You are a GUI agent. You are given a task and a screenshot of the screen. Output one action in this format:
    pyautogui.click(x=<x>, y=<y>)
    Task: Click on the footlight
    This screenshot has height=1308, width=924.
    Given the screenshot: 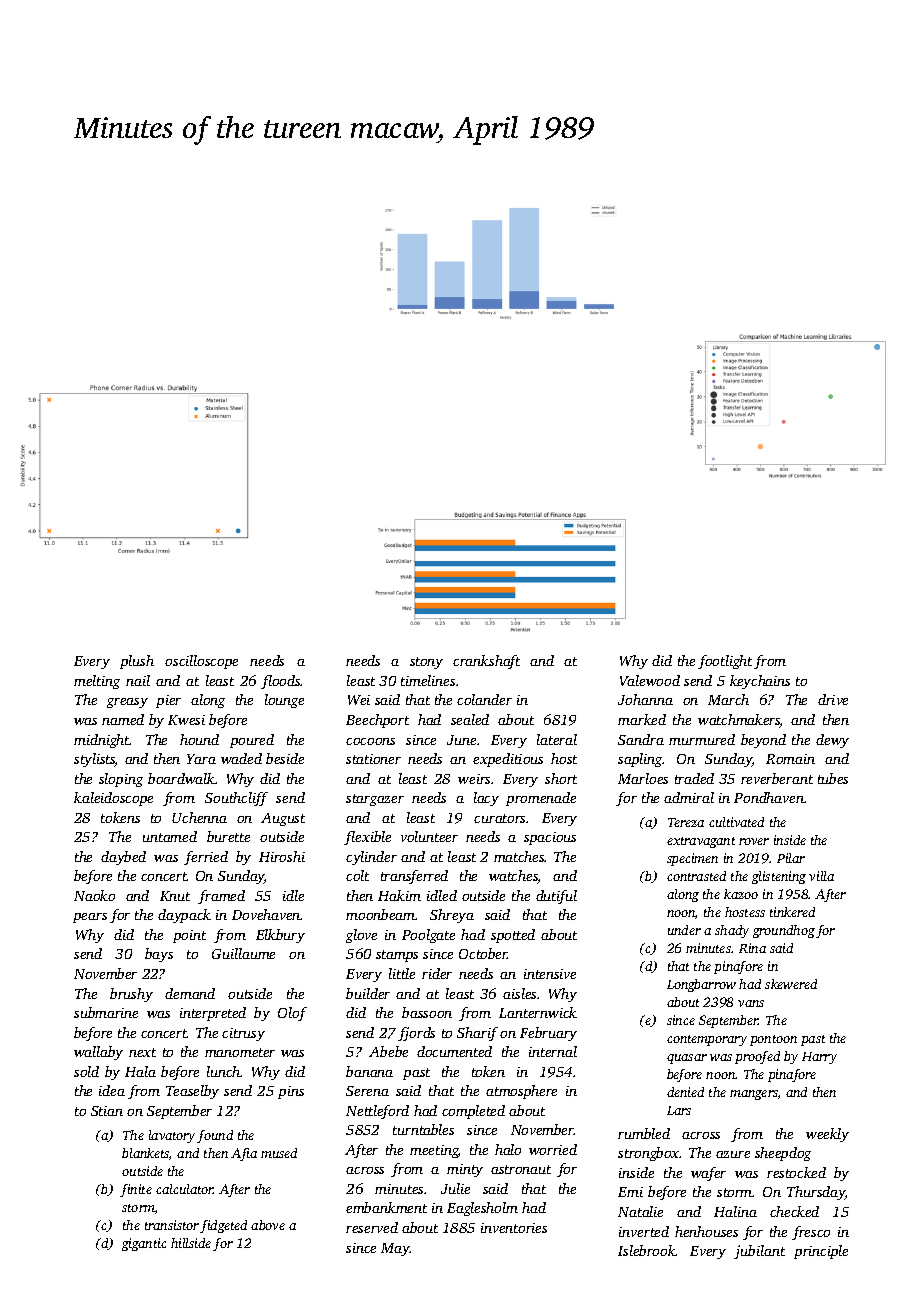 What is the action you would take?
    pyautogui.click(x=725, y=662)
